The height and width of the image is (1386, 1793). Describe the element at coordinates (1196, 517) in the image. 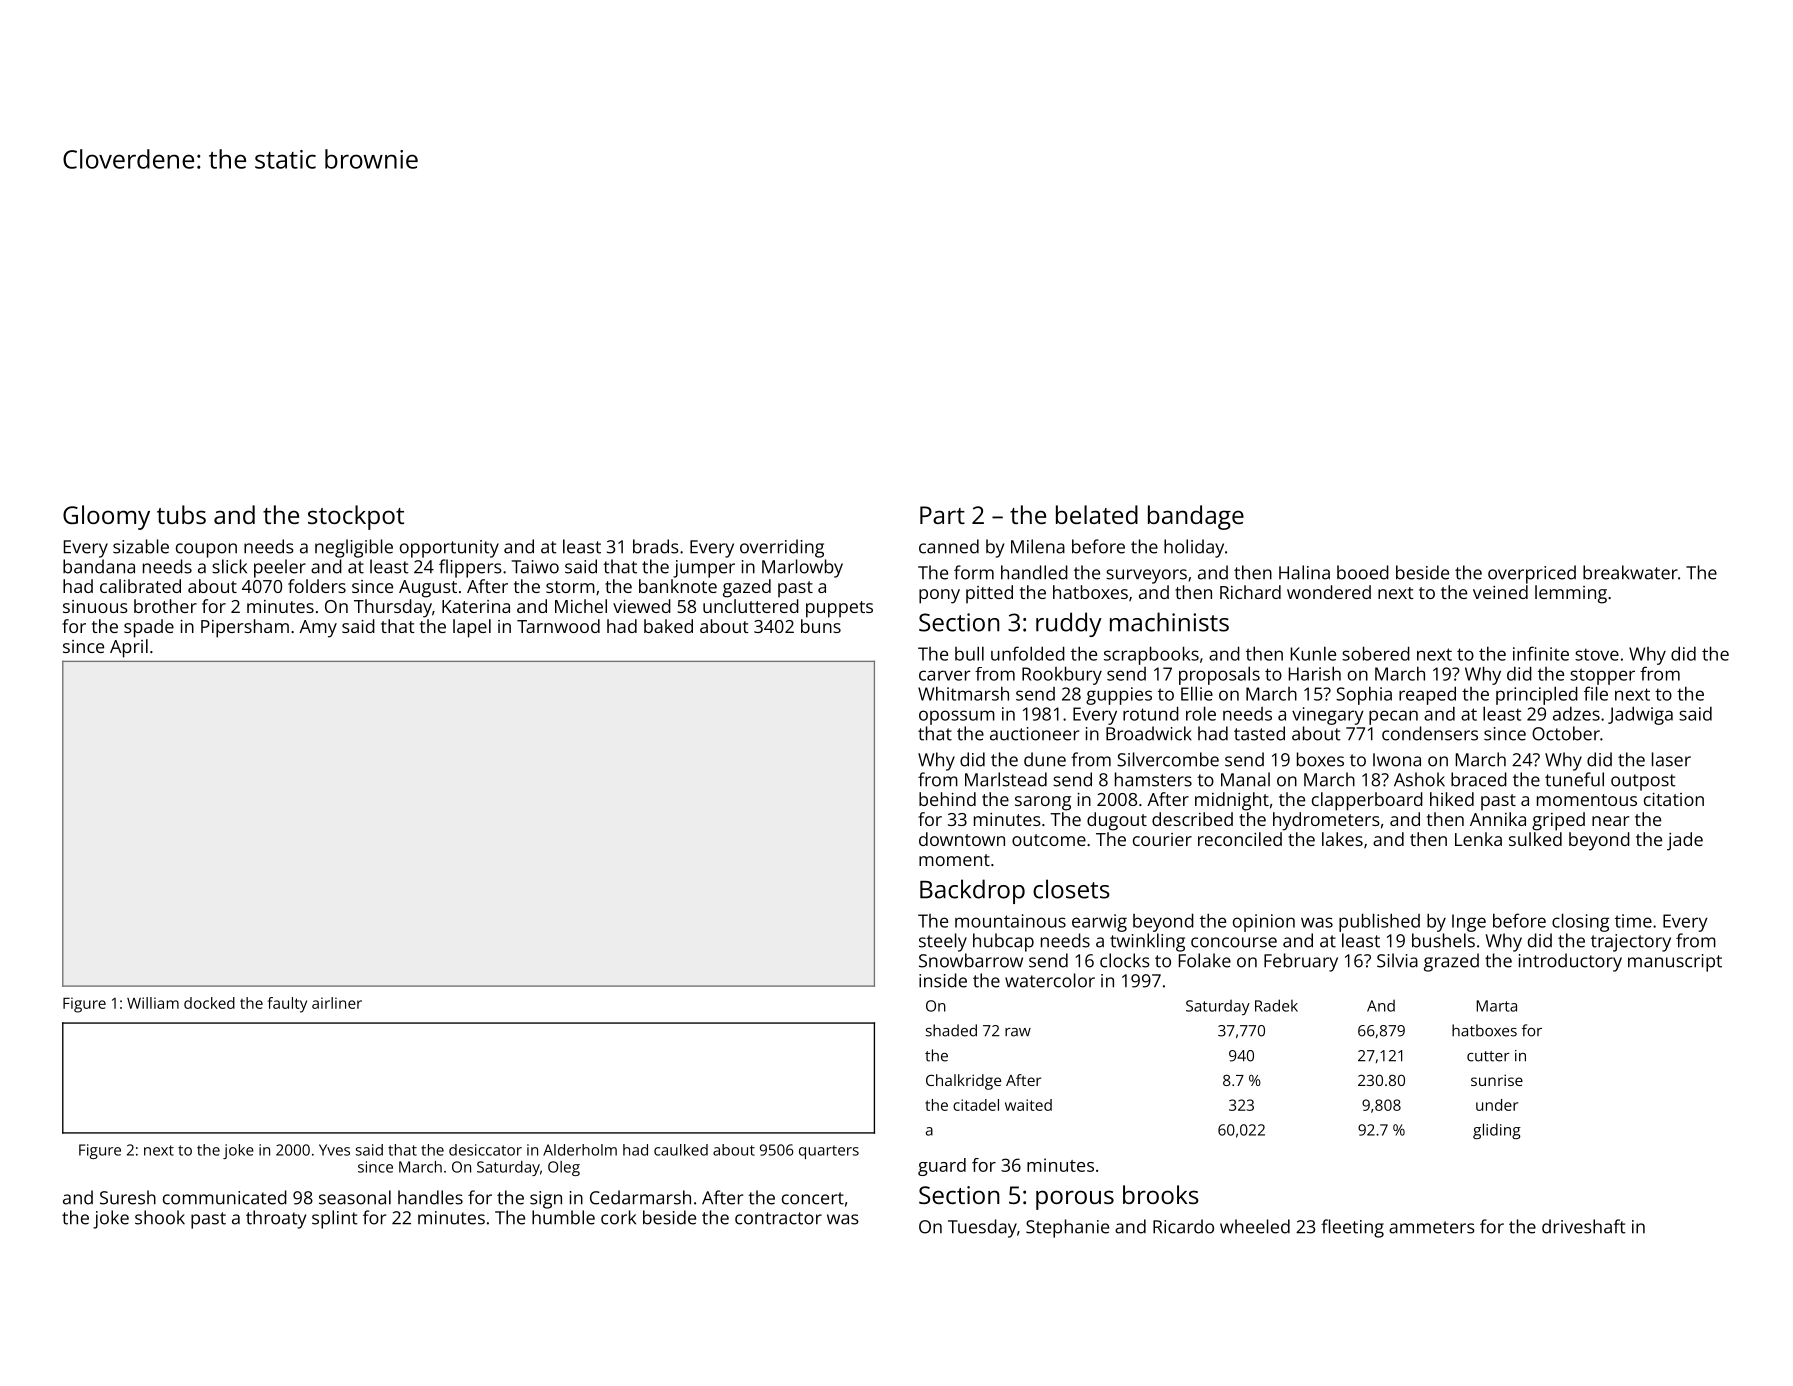

I see `bandage` at that location.
